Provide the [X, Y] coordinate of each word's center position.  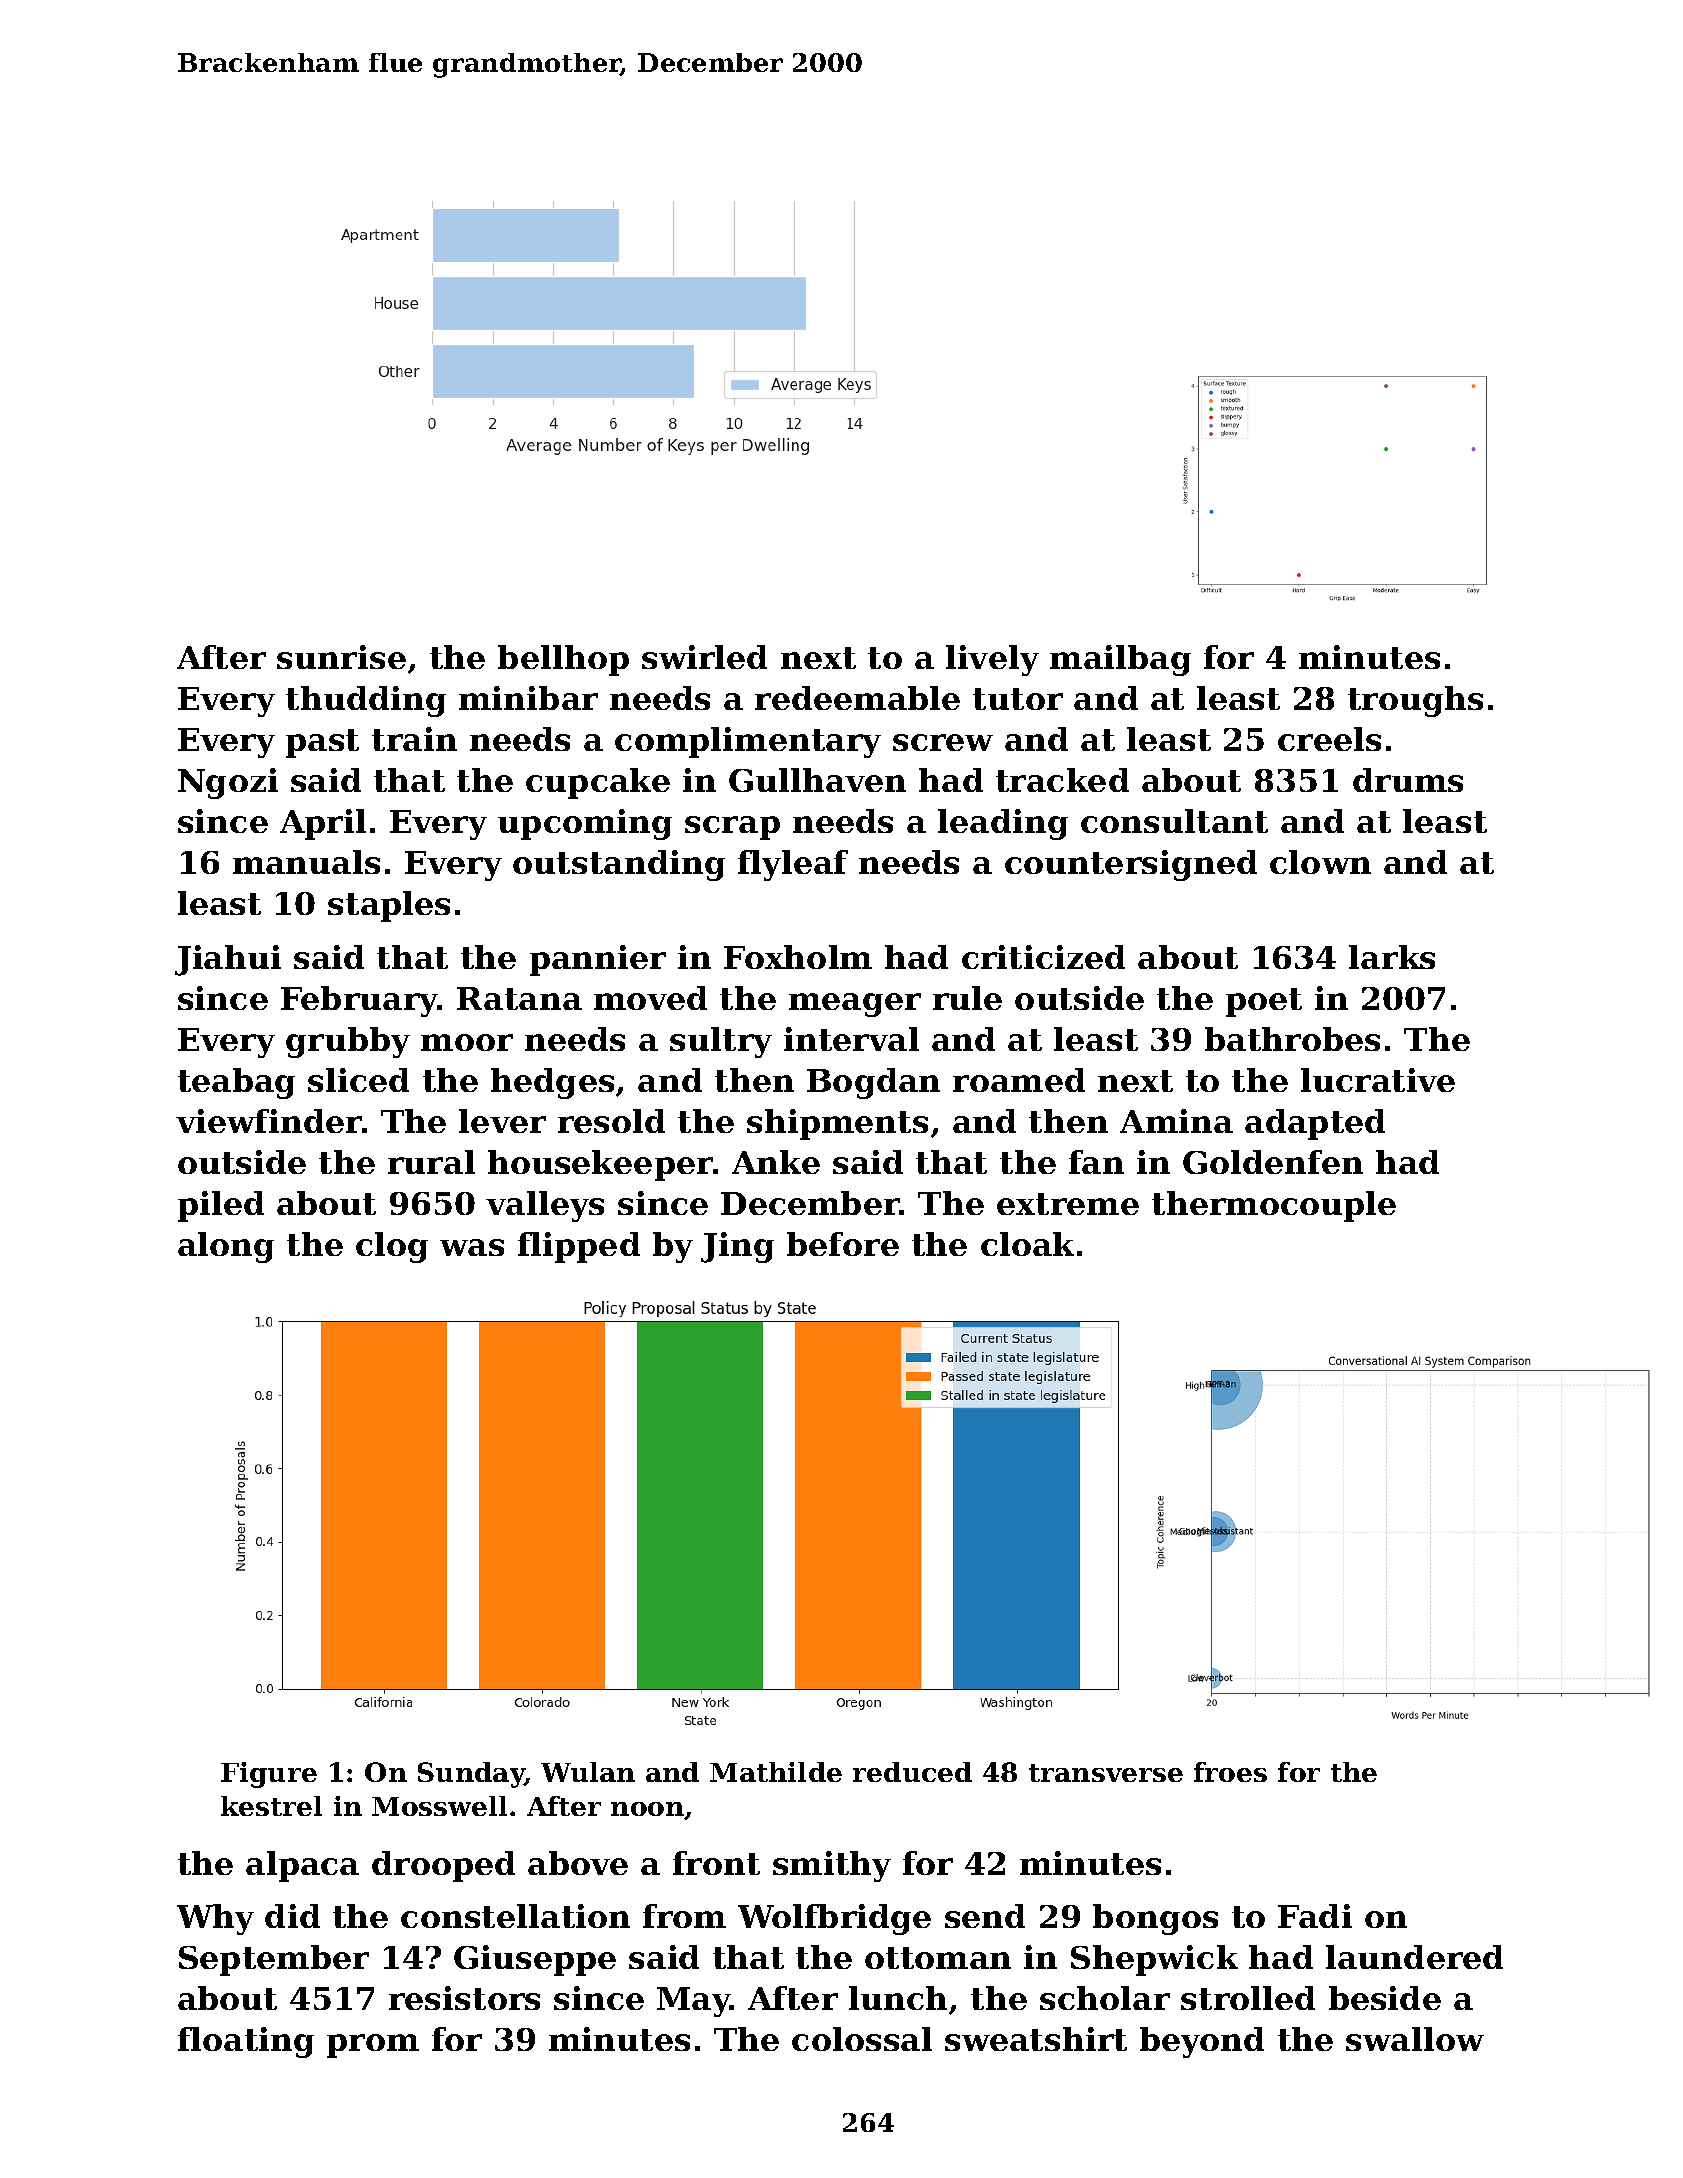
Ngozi [228, 783]
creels [1329, 739]
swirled [704, 657]
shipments [837, 1124]
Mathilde [776, 1772]
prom [373, 2046]
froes [1230, 1772]
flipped [579, 1247]
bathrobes [1292, 1039]
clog [392, 1247]
